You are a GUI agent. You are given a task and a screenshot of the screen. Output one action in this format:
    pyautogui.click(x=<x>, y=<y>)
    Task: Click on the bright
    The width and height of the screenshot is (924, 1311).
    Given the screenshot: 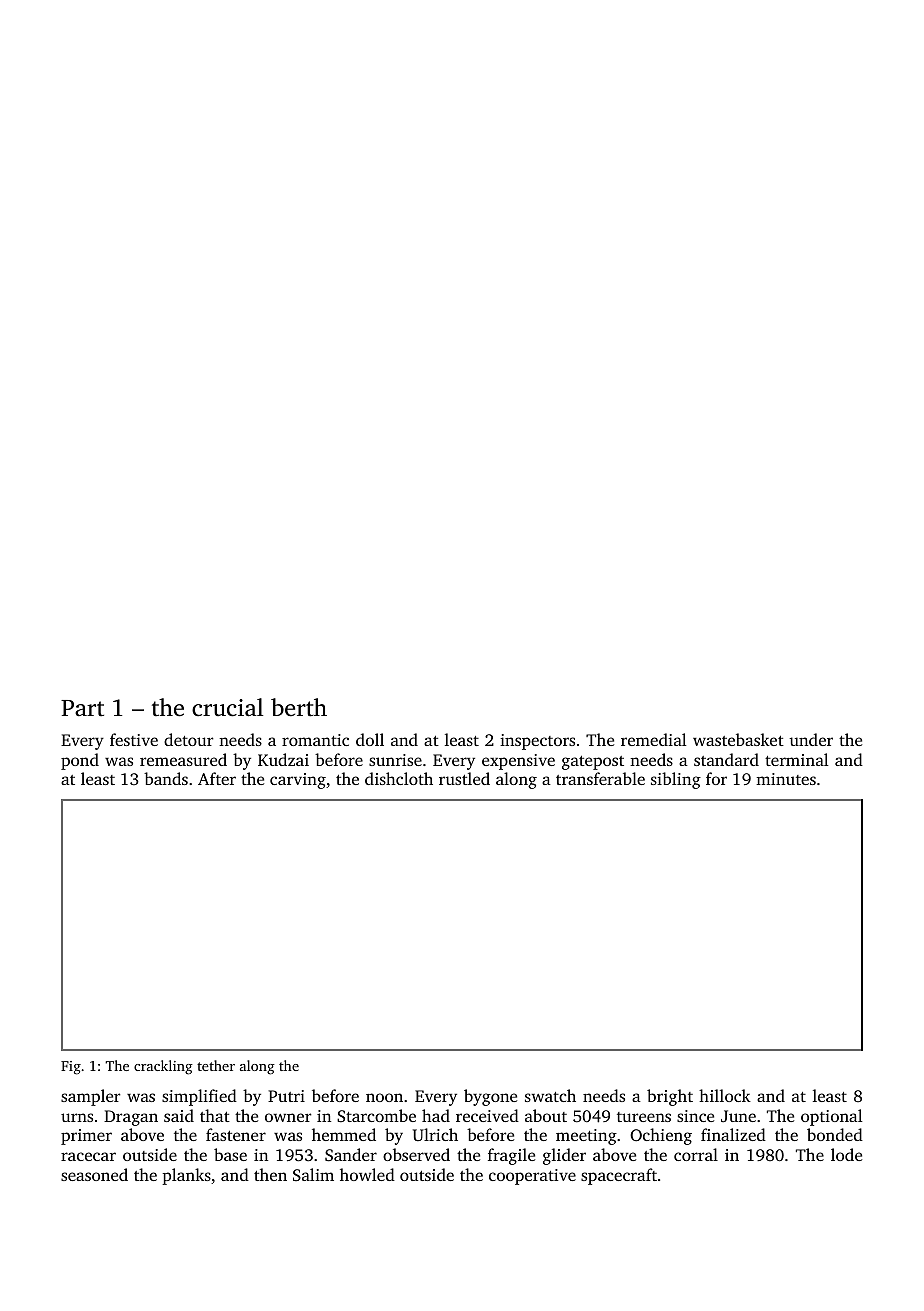 What is the action you would take?
    pyautogui.click(x=670, y=1097)
